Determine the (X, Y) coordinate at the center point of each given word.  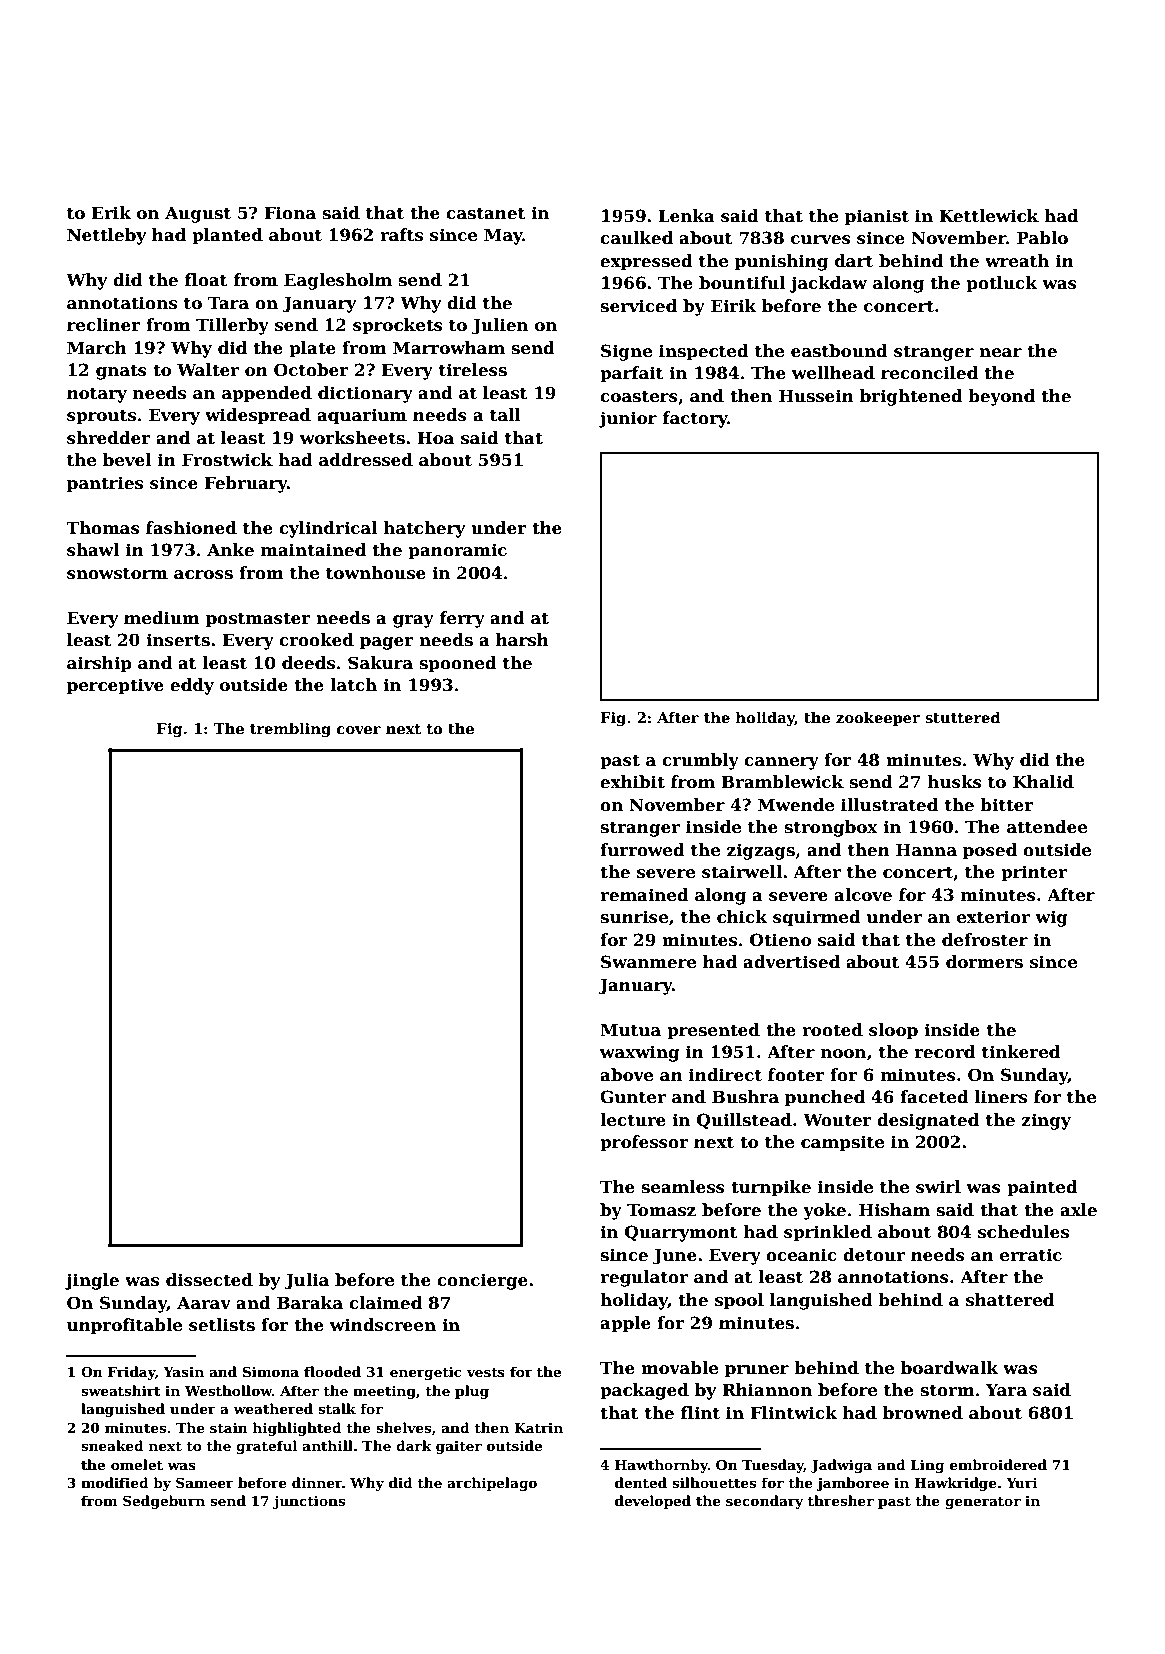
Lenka (686, 216)
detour (874, 1255)
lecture (633, 1120)
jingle (92, 1281)
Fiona (290, 213)
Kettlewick (989, 216)
